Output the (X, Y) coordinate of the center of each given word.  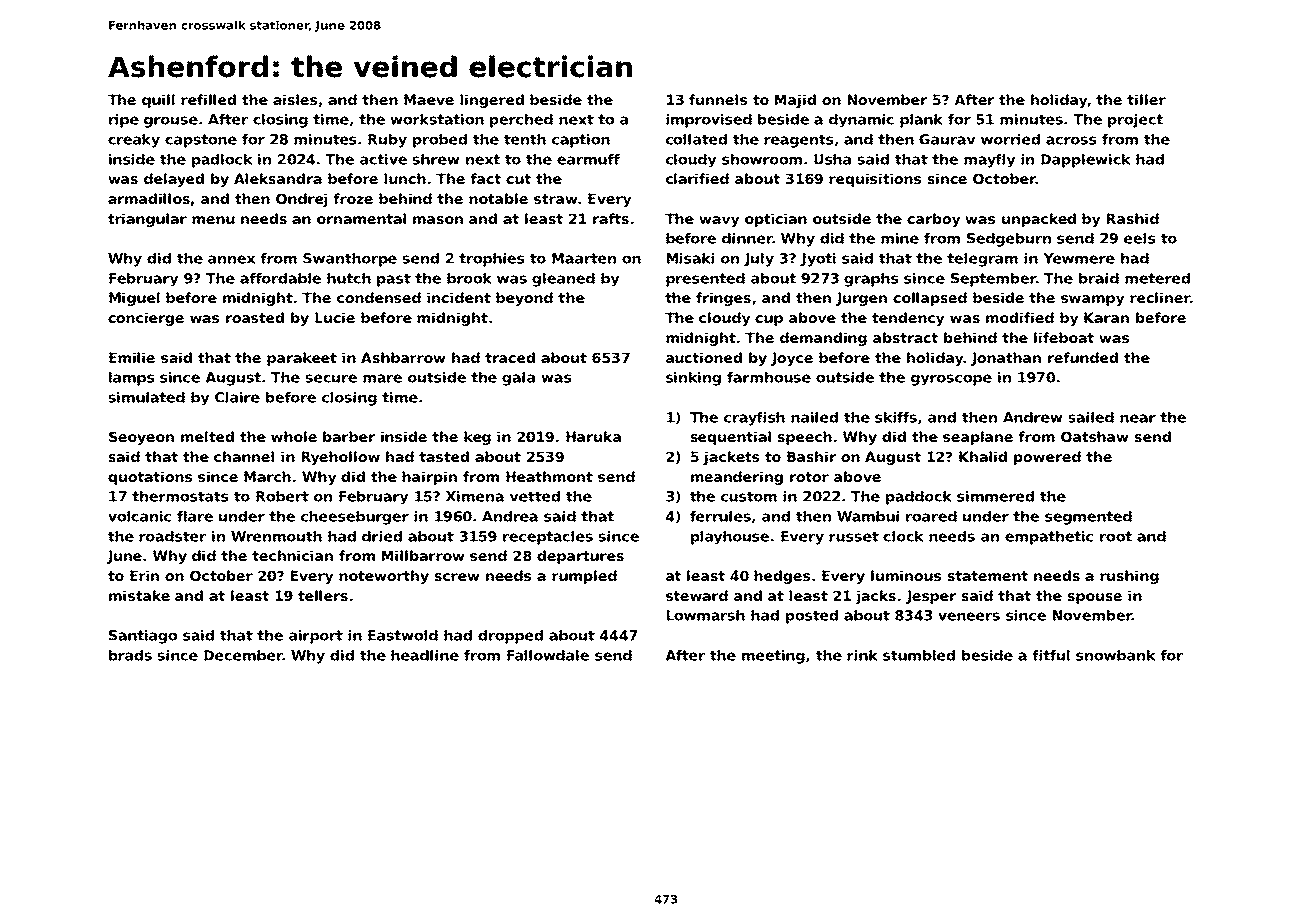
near (1138, 418)
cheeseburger (355, 518)
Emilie (132, 357)
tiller (1146, 99)
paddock (919, 498)
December (243, 655)
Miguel (134, 299)
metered (1157, 278)
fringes (723, 299)
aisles (295, 99)
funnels (718, 99)
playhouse (730, 538)
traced (510, 357)
